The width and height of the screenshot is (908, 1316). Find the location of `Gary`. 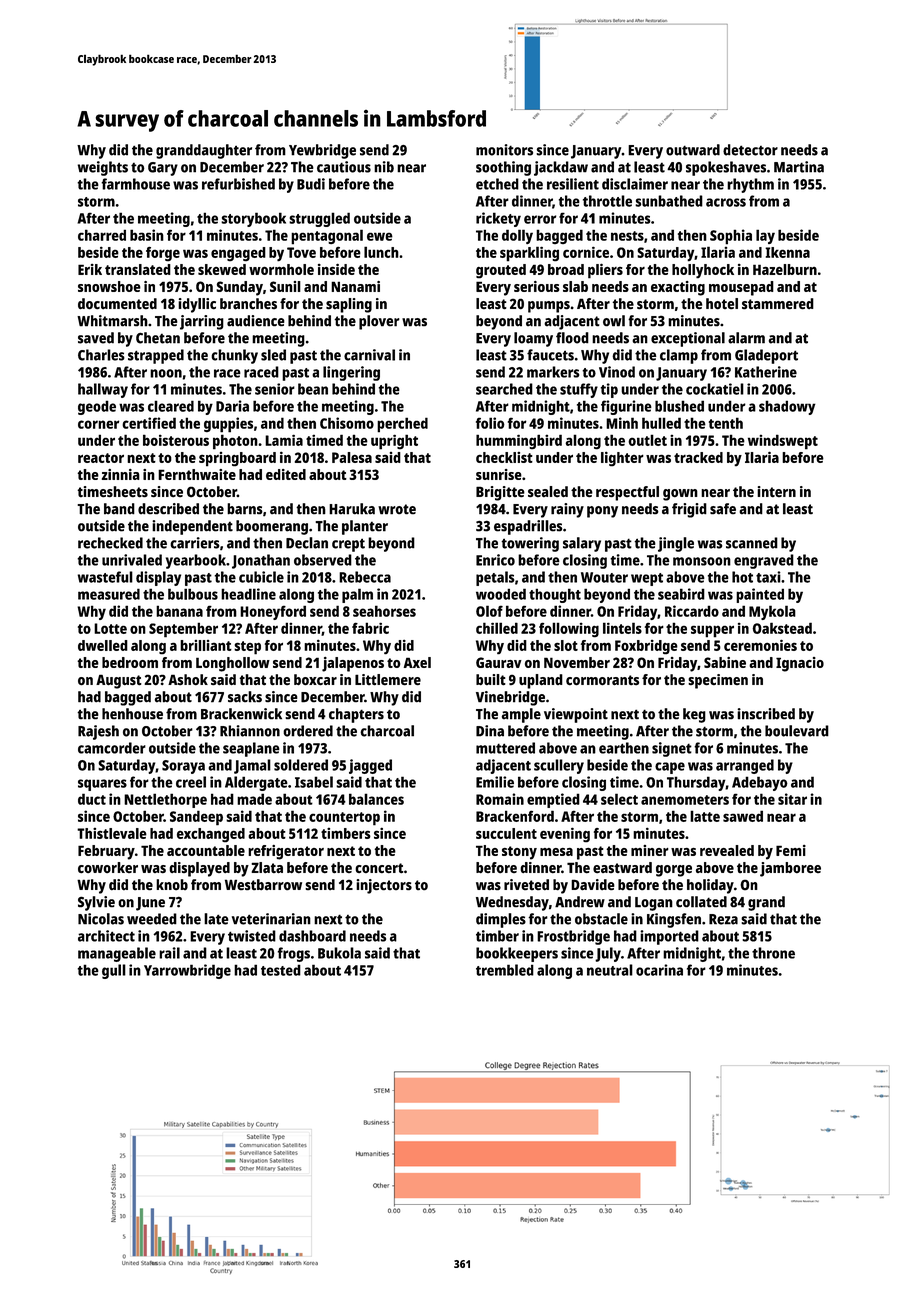

Gary is located at coordinates (163, 169).
